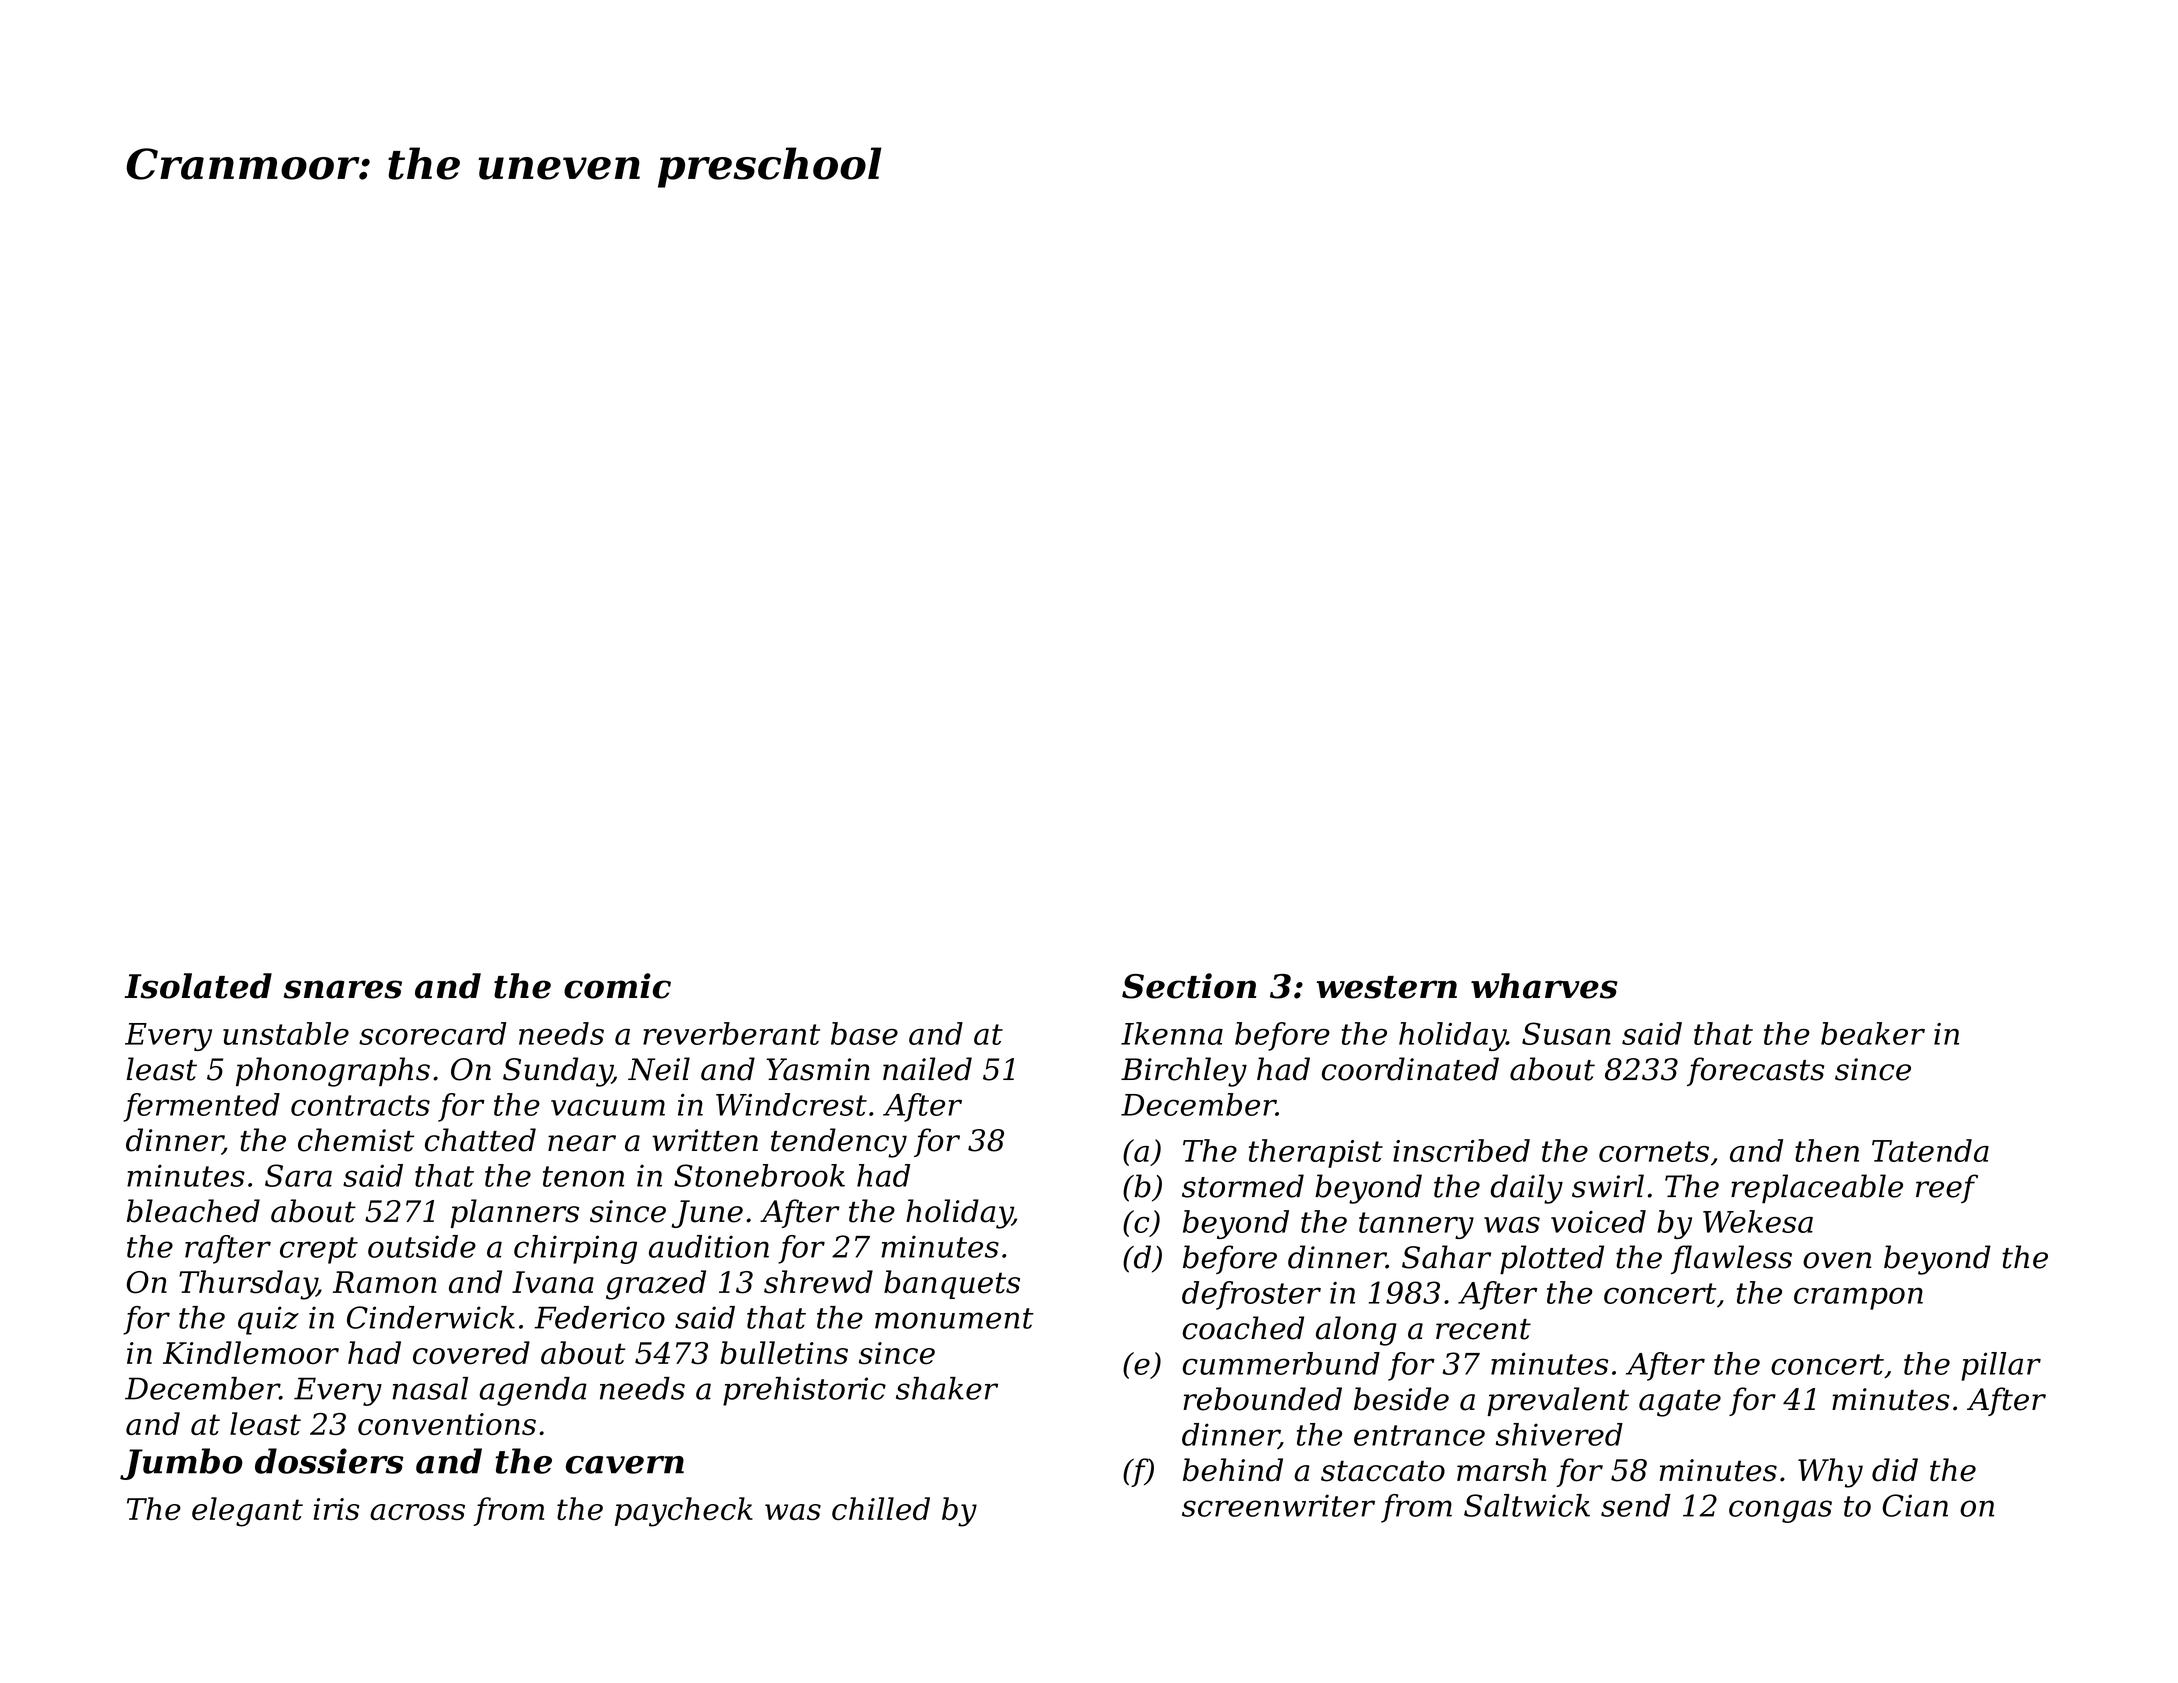  Describe the element at coordinates (1281, 1363) in the screenshot. I see `cummerbund` at that location.
